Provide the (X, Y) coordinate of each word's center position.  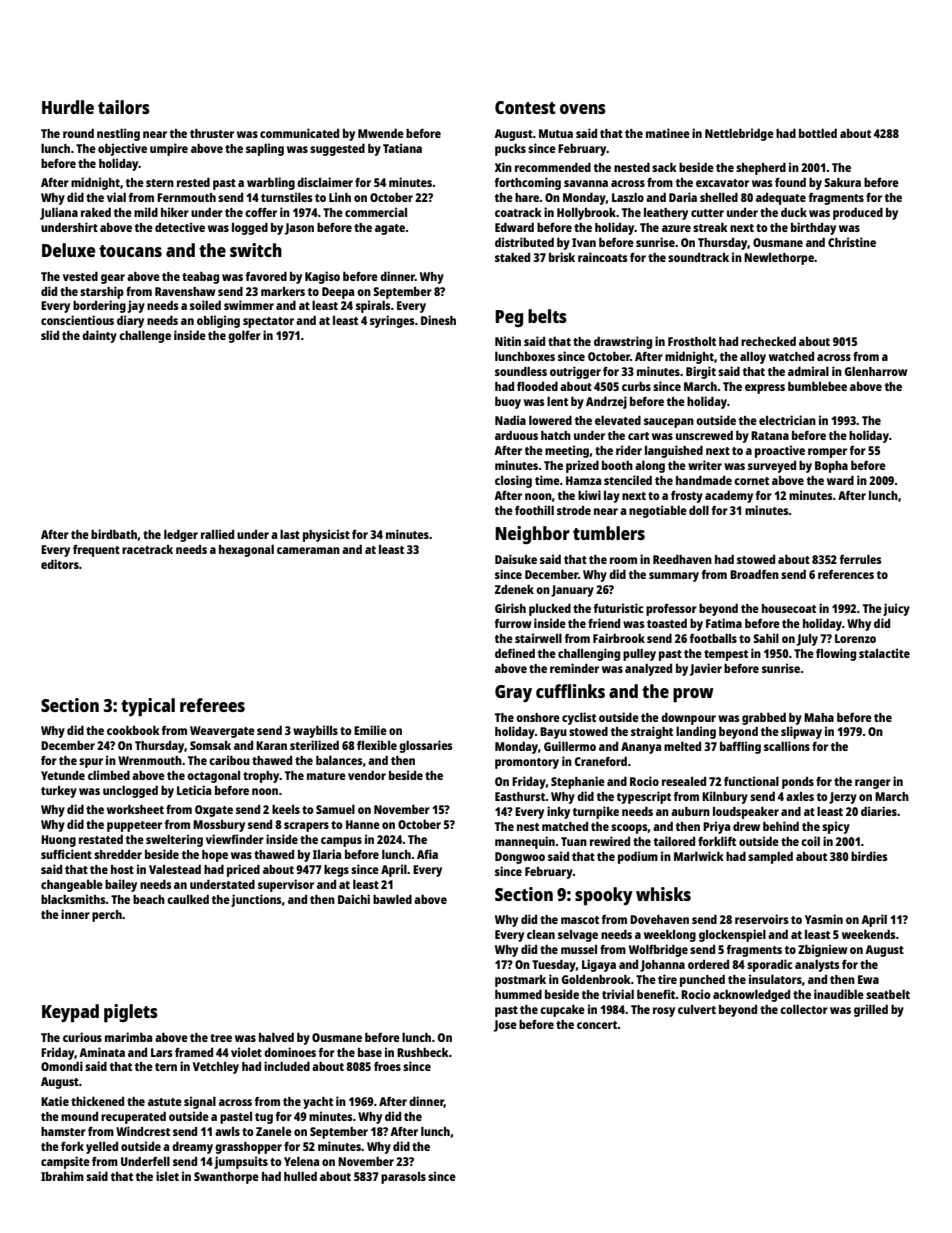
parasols (403, 1178)
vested (80, 276)
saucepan (669, 423)
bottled (818, 133)
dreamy (192, 1147)
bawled (392, 899)
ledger (181, 535)
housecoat (789, 608)
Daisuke (516, 559)
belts (547, 316)
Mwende (381, 133)
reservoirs (761, 919)
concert (597, 1025)
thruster (212, 133)
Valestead (175, 869)
